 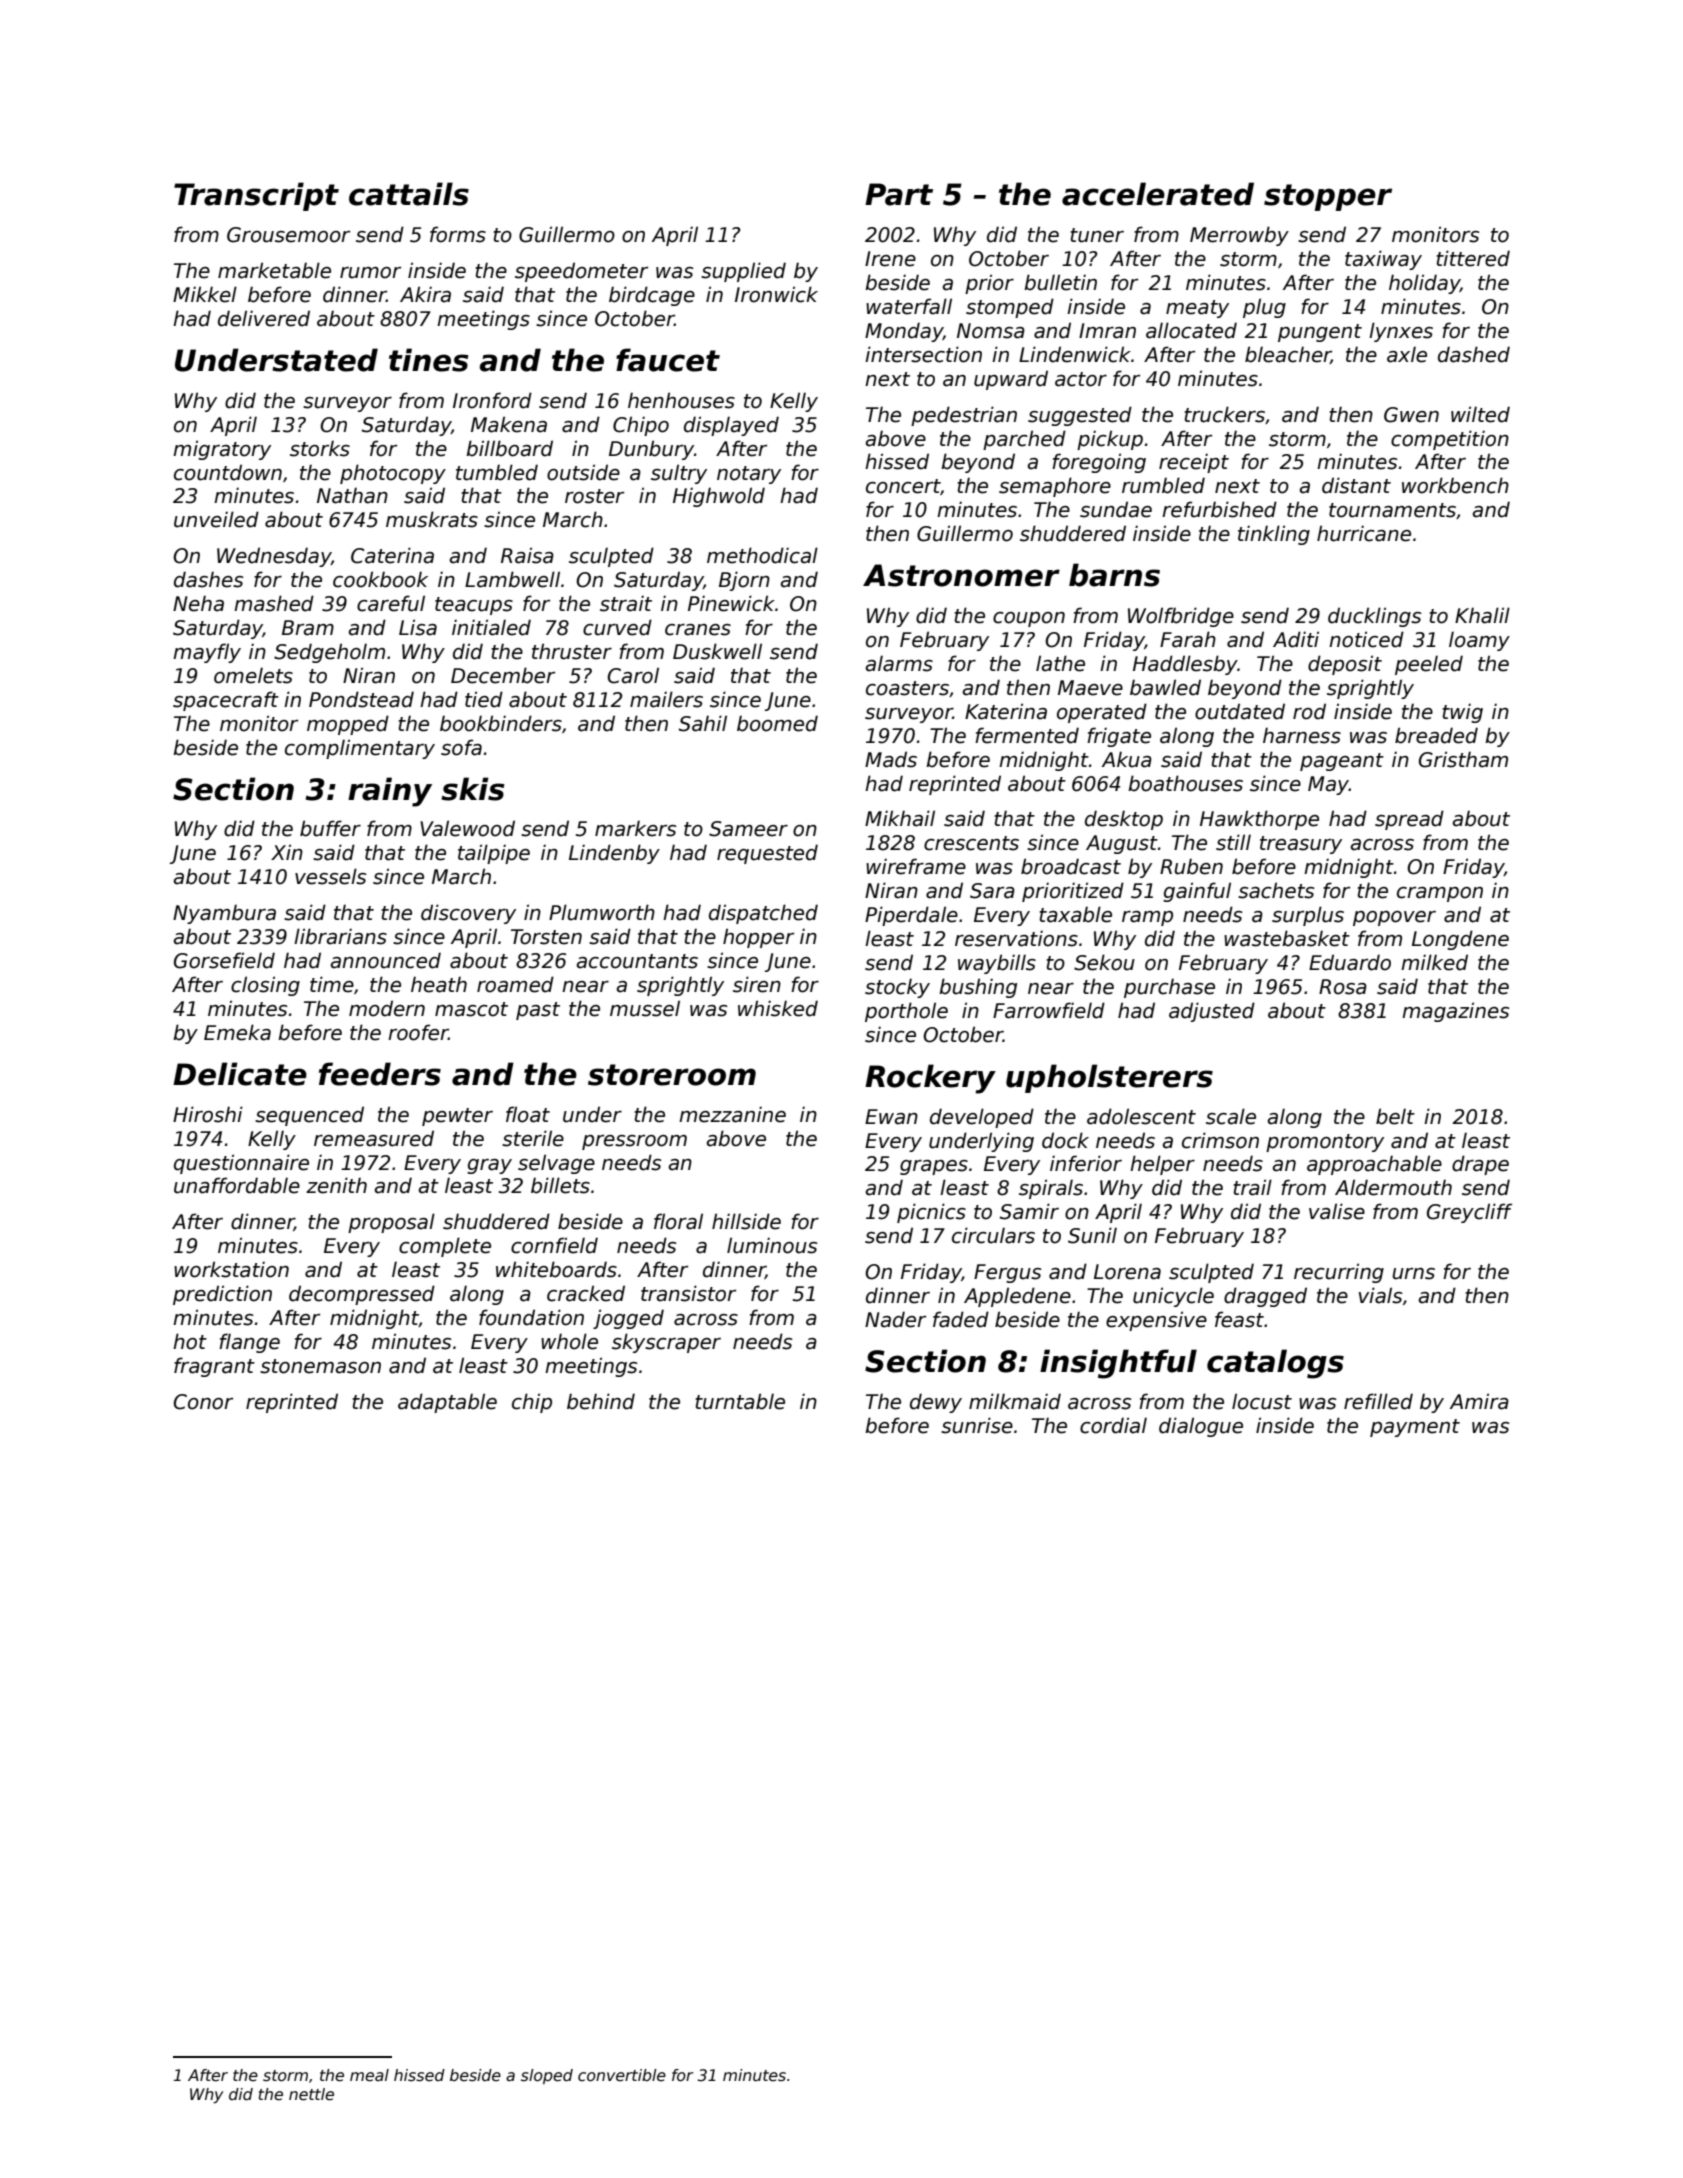 What do you see at coordinates (467, 828) in the screenshot?
I see `Valewood` at bounding box center [467, 828].
